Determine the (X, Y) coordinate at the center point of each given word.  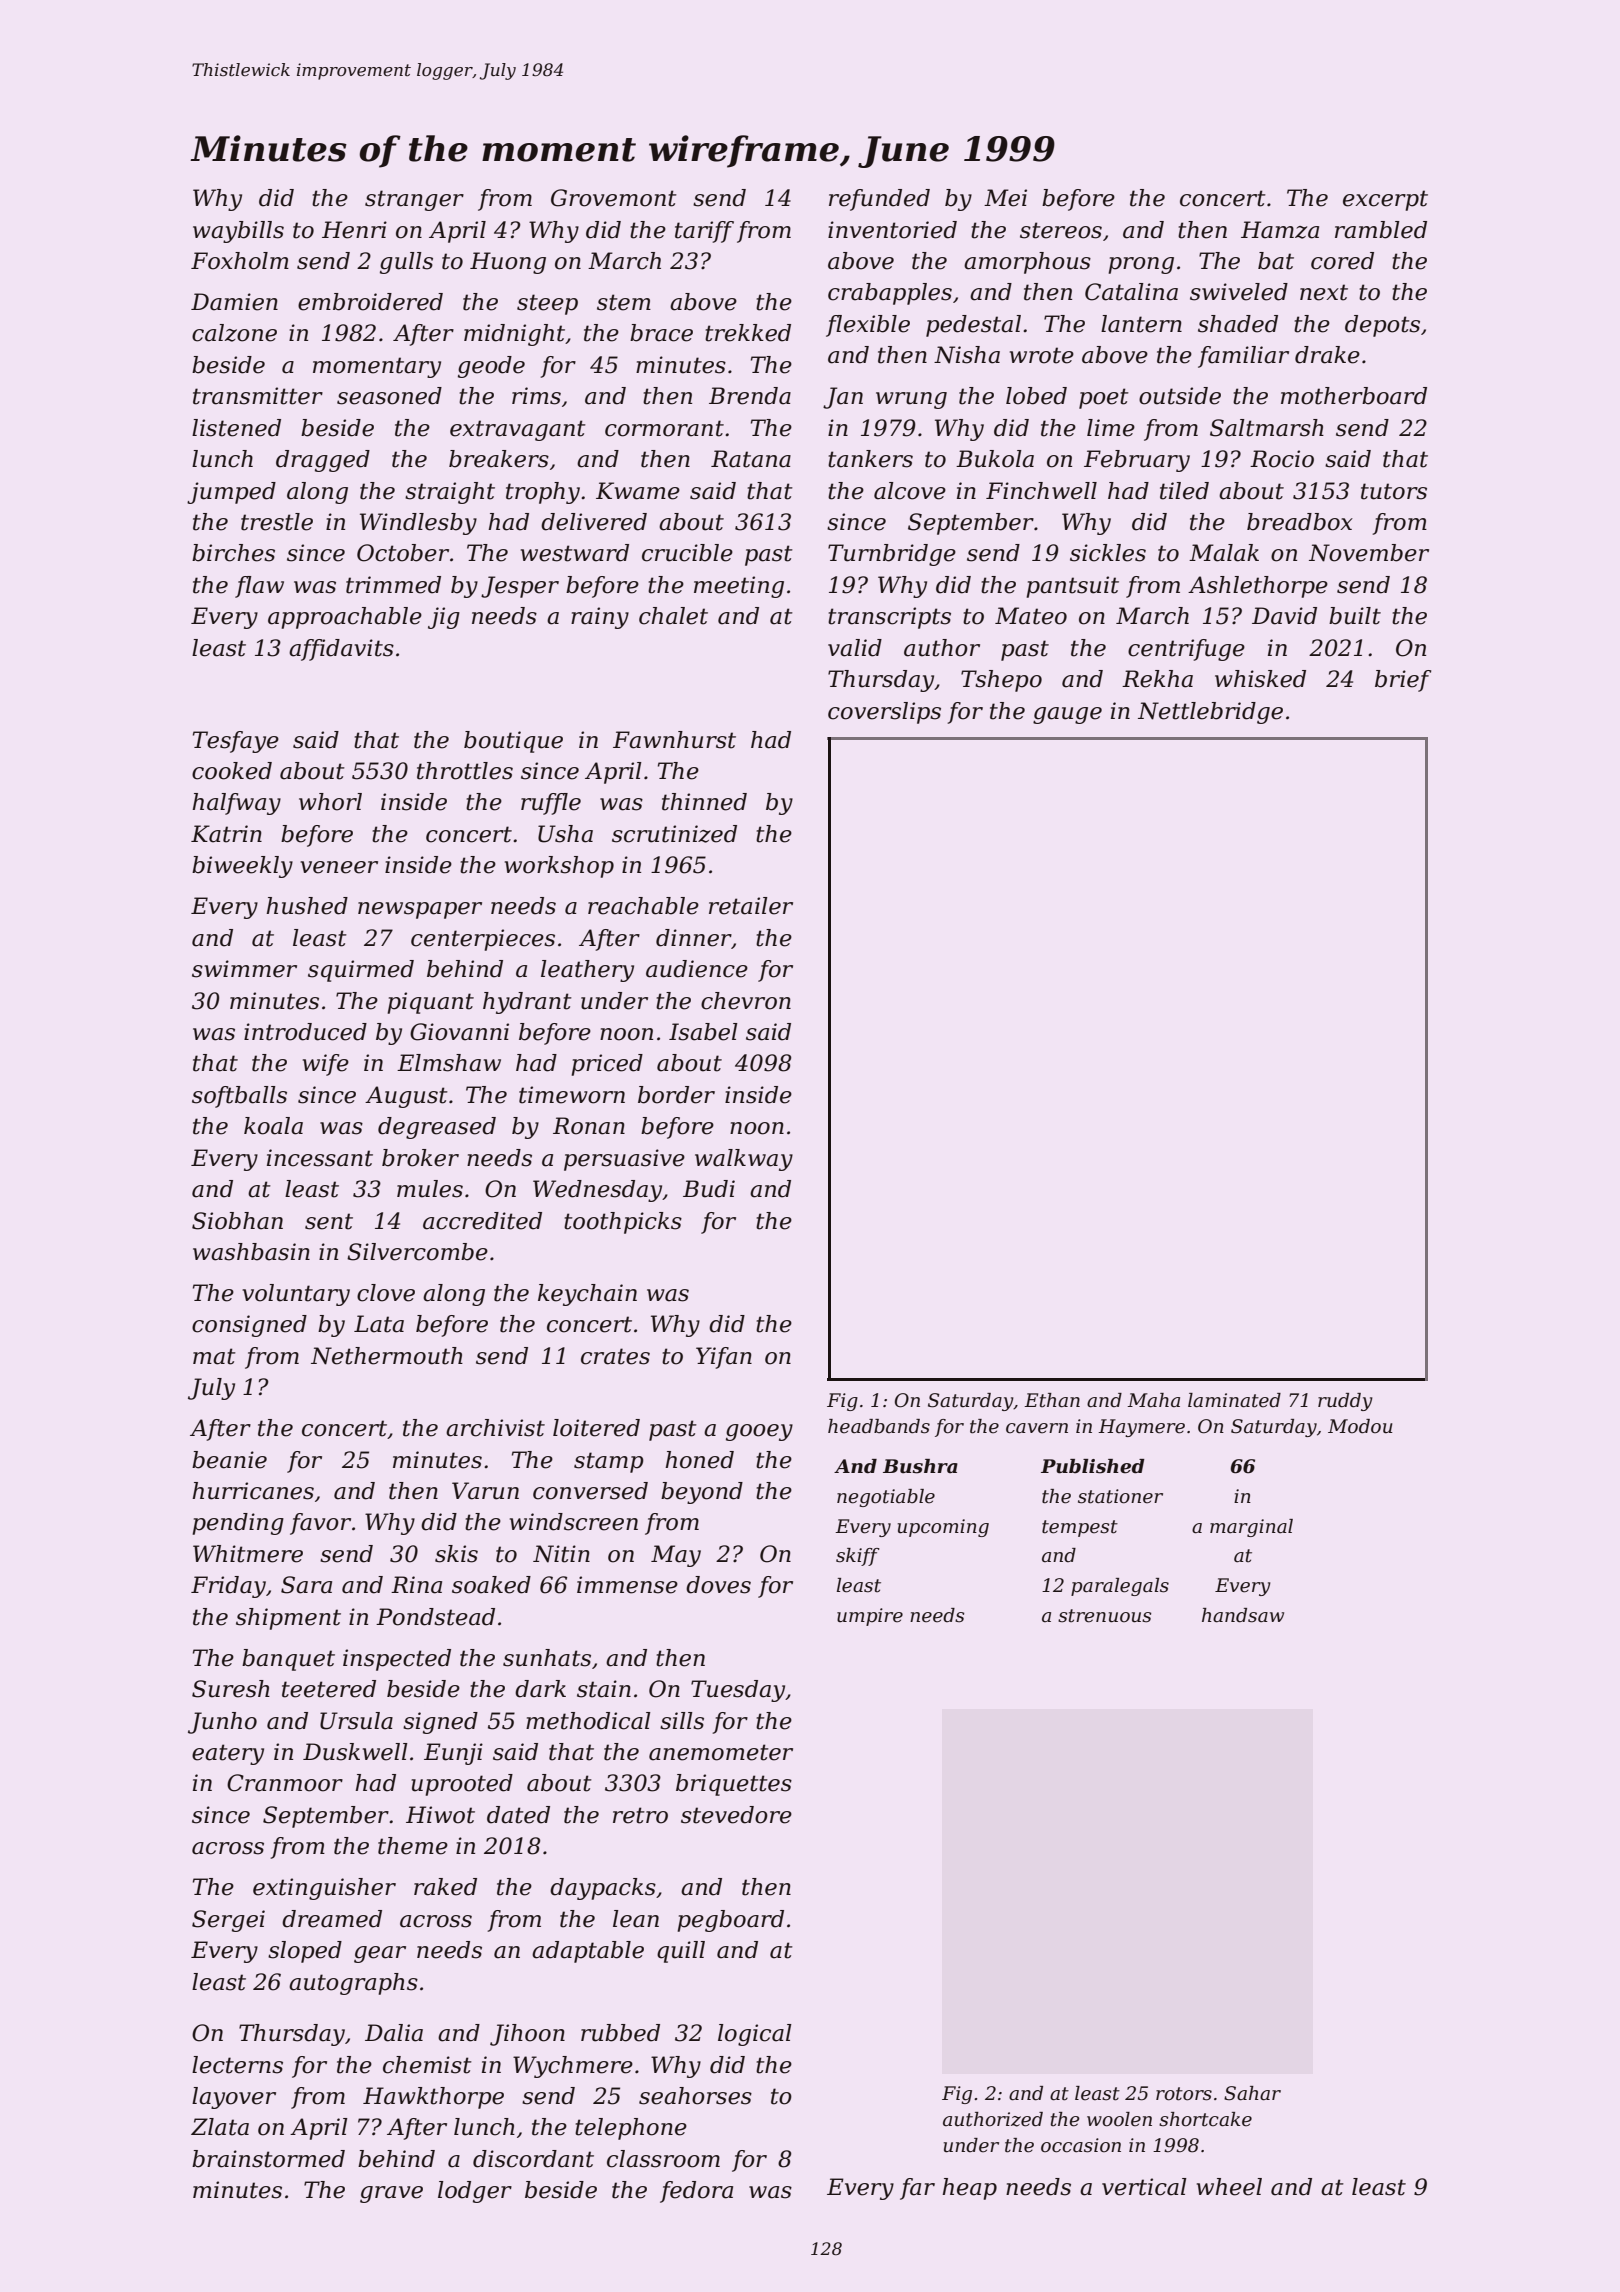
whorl (330, 802)
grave (391, 2194)
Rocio (1282, 459)
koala (273, 1126)
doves (718, 1585)
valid (855, 648)
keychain (587, 1295)
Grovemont (614, 198)
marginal (1251, 1528)
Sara (306, 1585)
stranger (414, 200)
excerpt (1385, 200)
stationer (1120, 1496)
